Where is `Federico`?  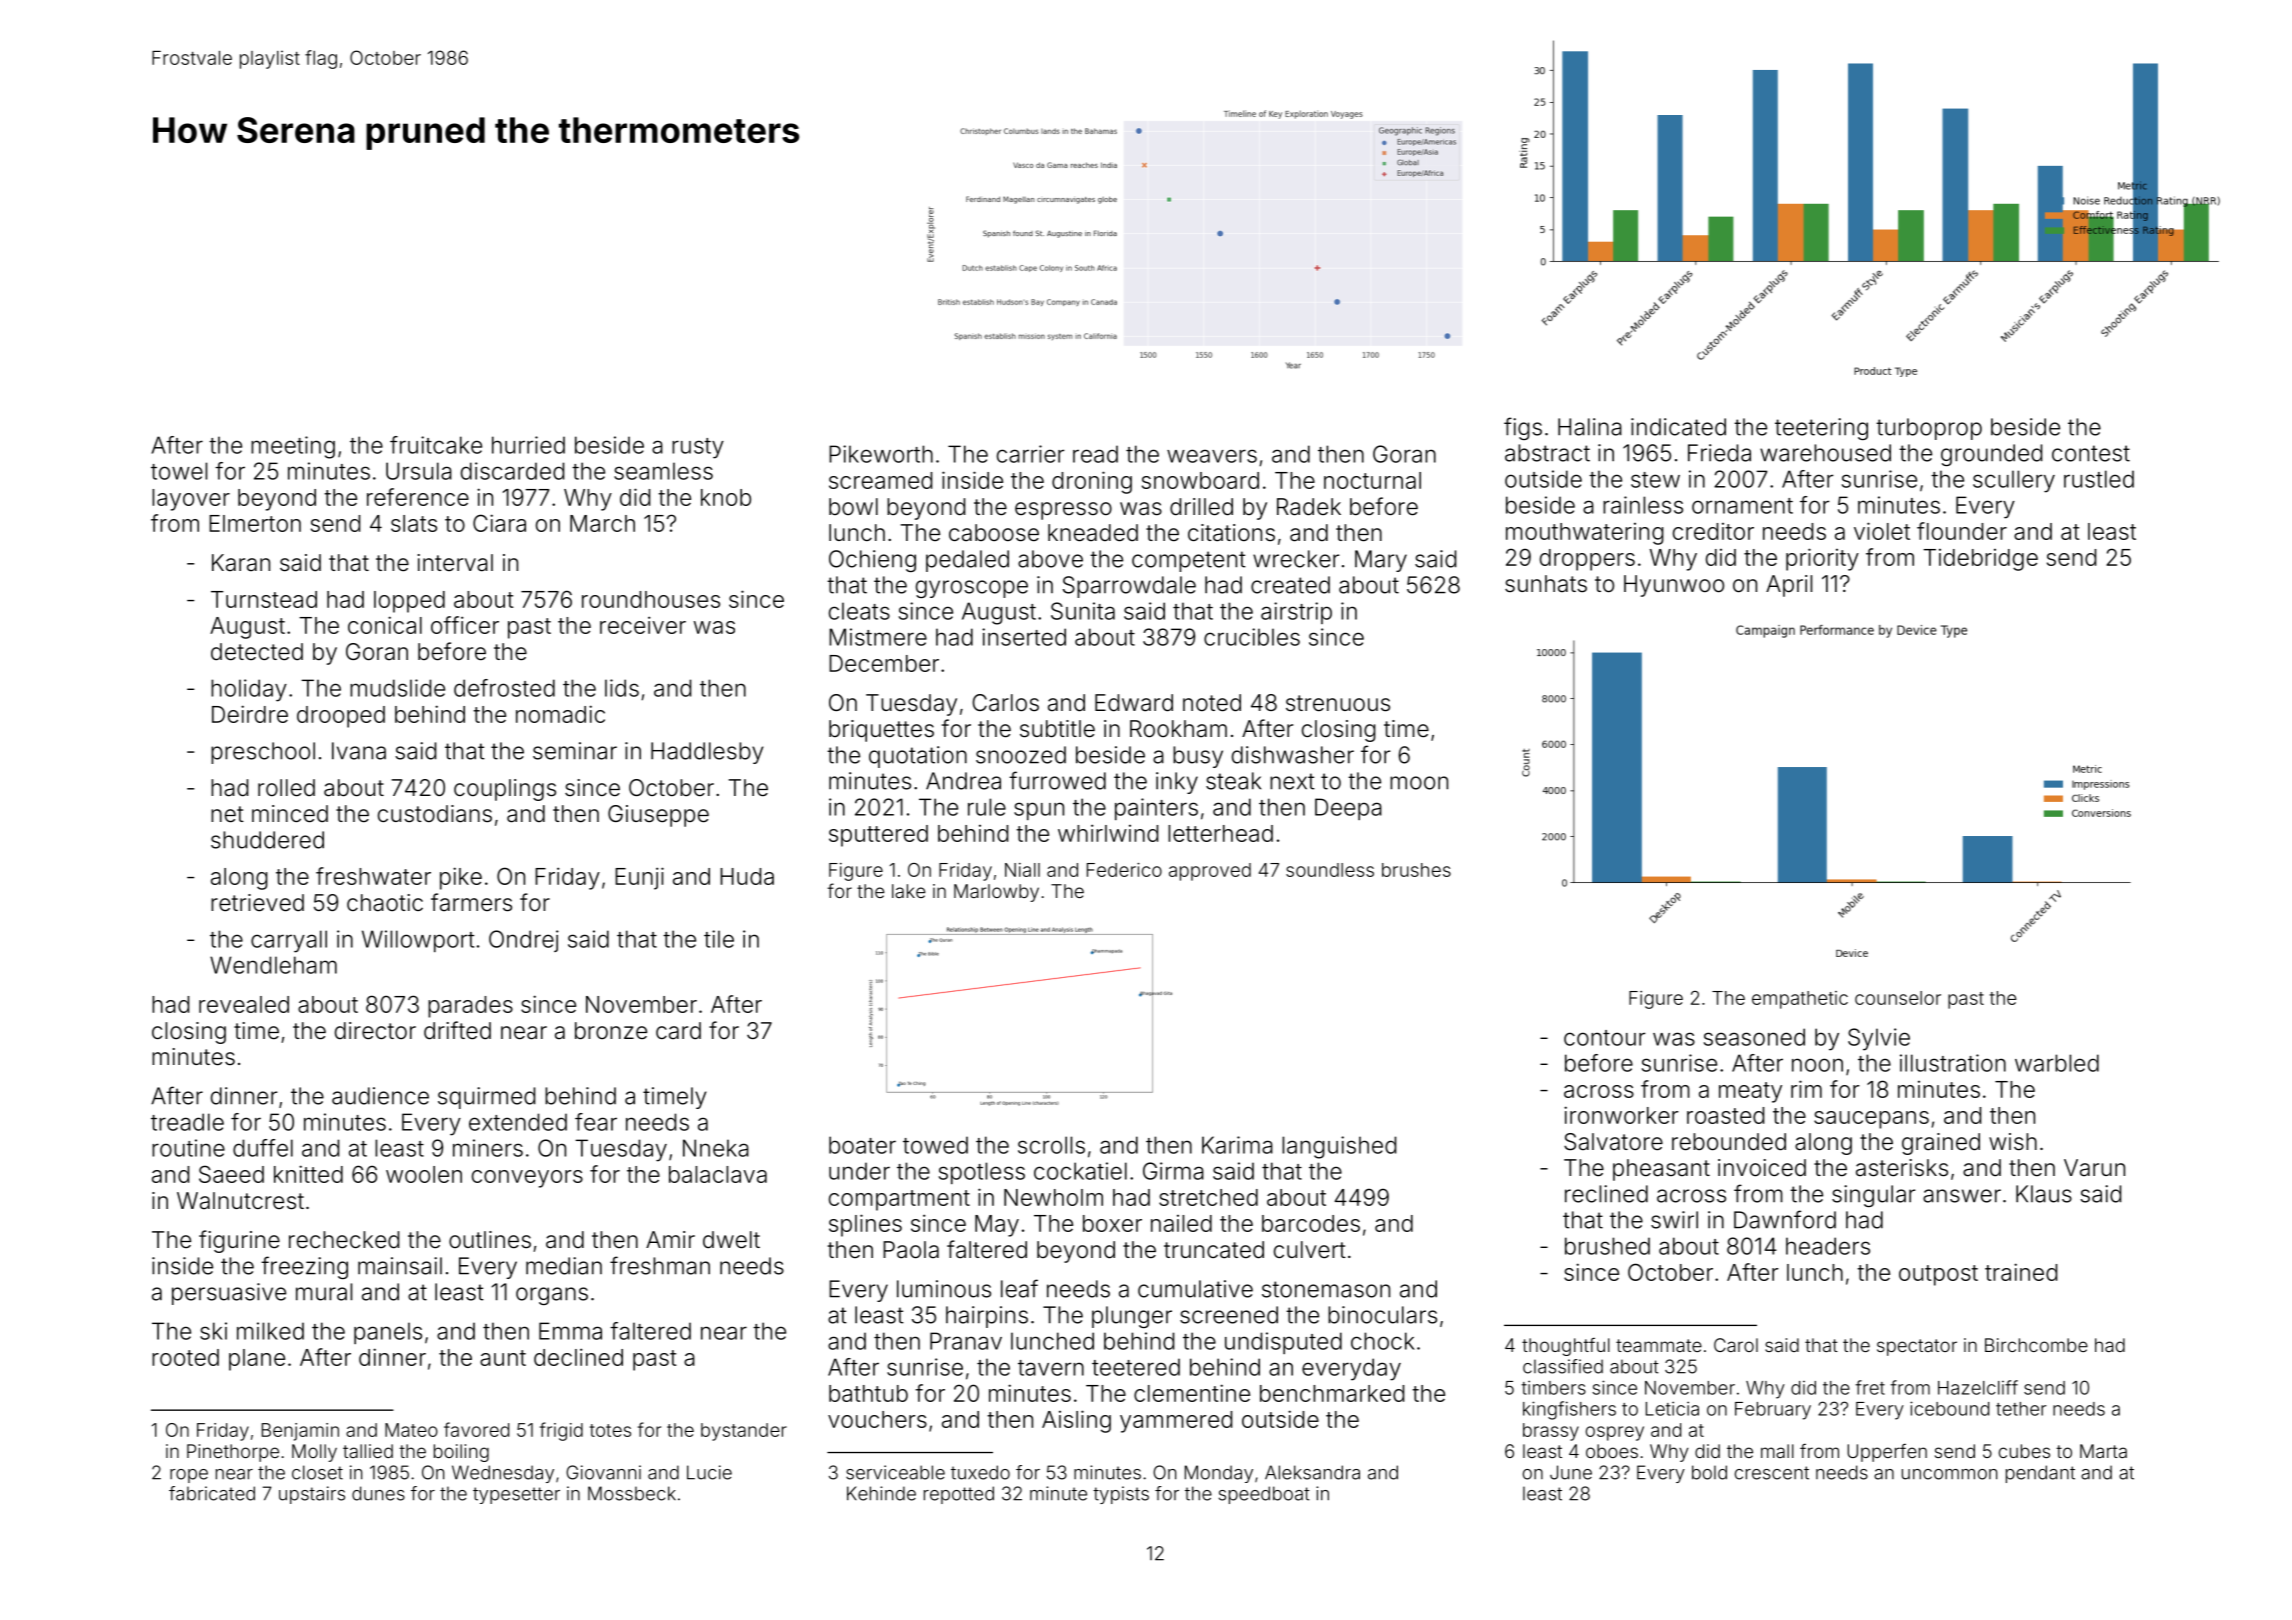
Federico is located at coordinates (1124, 870).
